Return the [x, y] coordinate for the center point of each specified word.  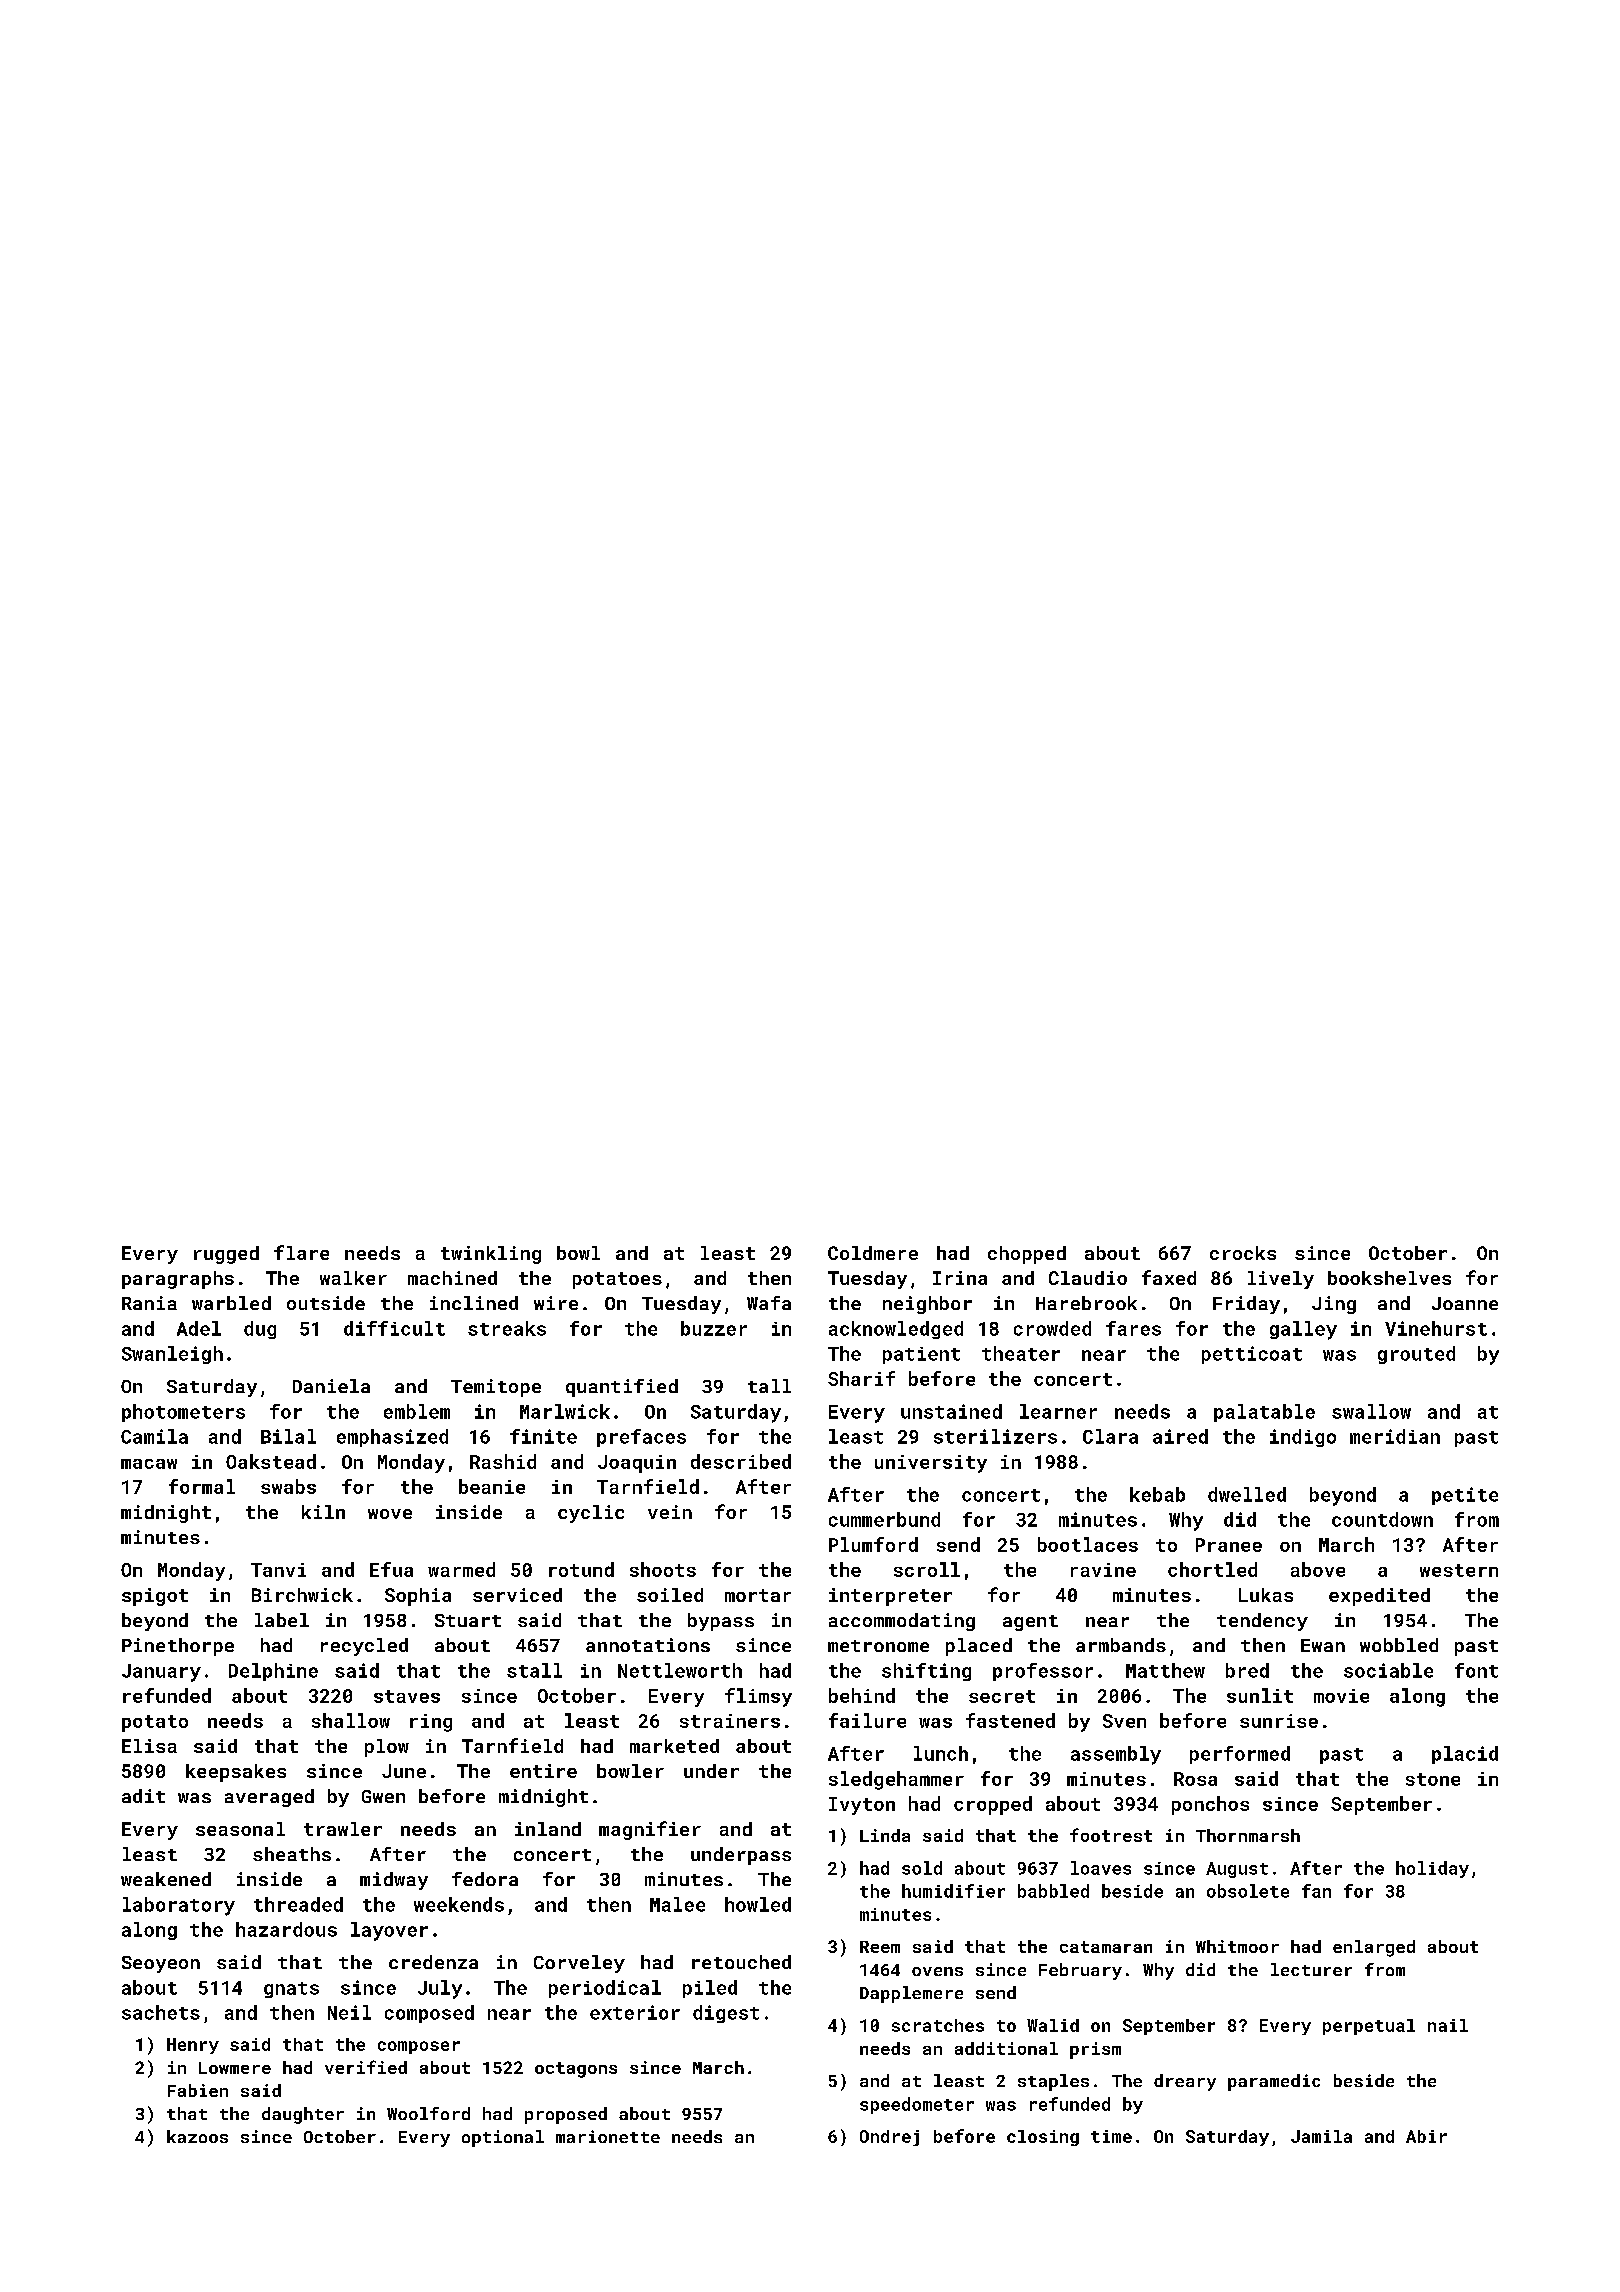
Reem [880, 1947]
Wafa [769, 1303]
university [931, 1464]
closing [1043, 2138]
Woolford [428, 2113]
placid [1465, 1755]
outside [326, 1303]
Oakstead [271, 1461]
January [161, 1673]
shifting [926, 1672]
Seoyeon [161, 1964]
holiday [1432, 1869]
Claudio [1088, 1278]
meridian [1395, 1436]
